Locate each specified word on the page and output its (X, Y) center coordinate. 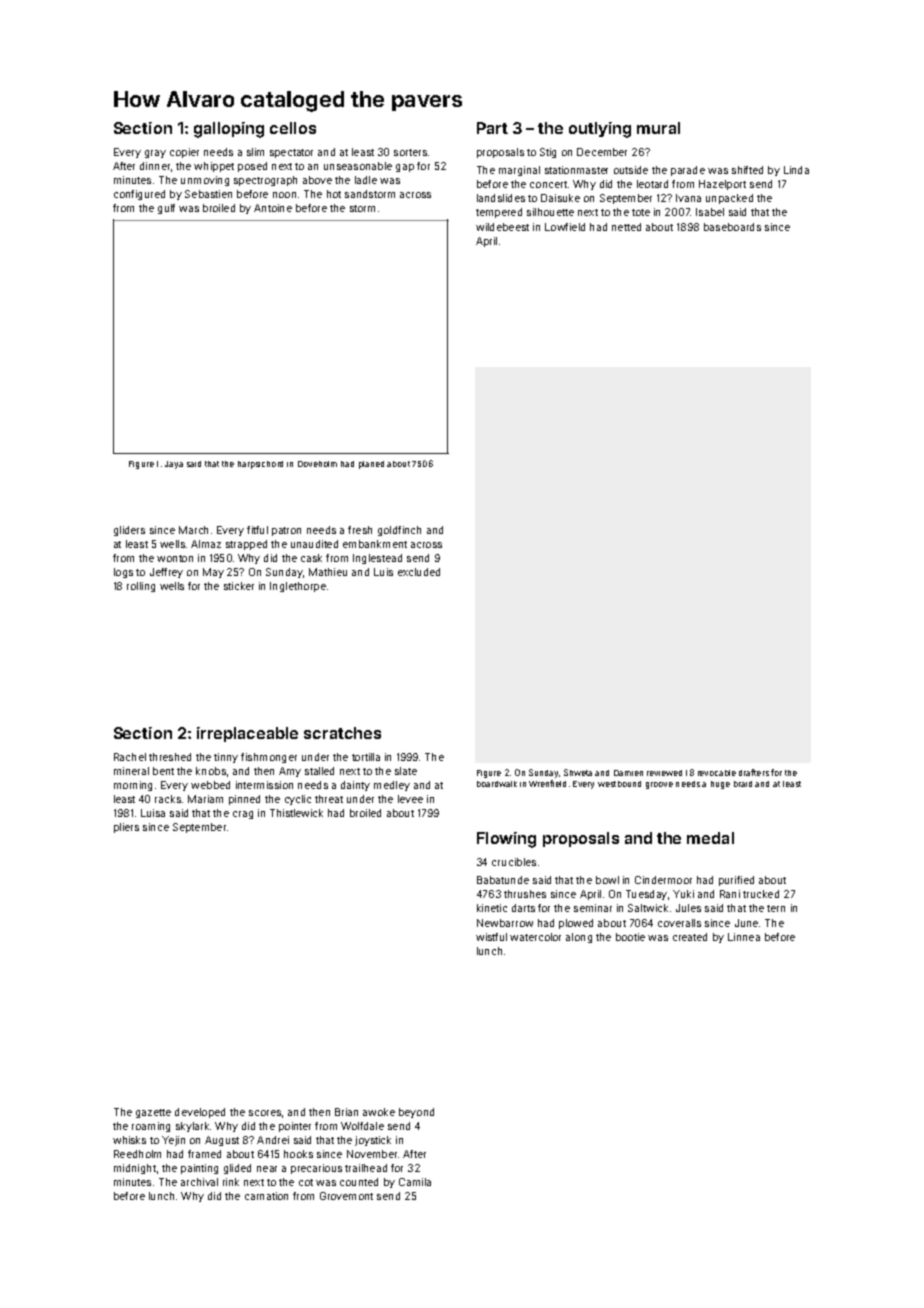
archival (199, 1182)
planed (371, 465)
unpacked (729, 199)
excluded (419, 572)
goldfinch (399, 531)
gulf (166, 209)
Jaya (174, 465)
